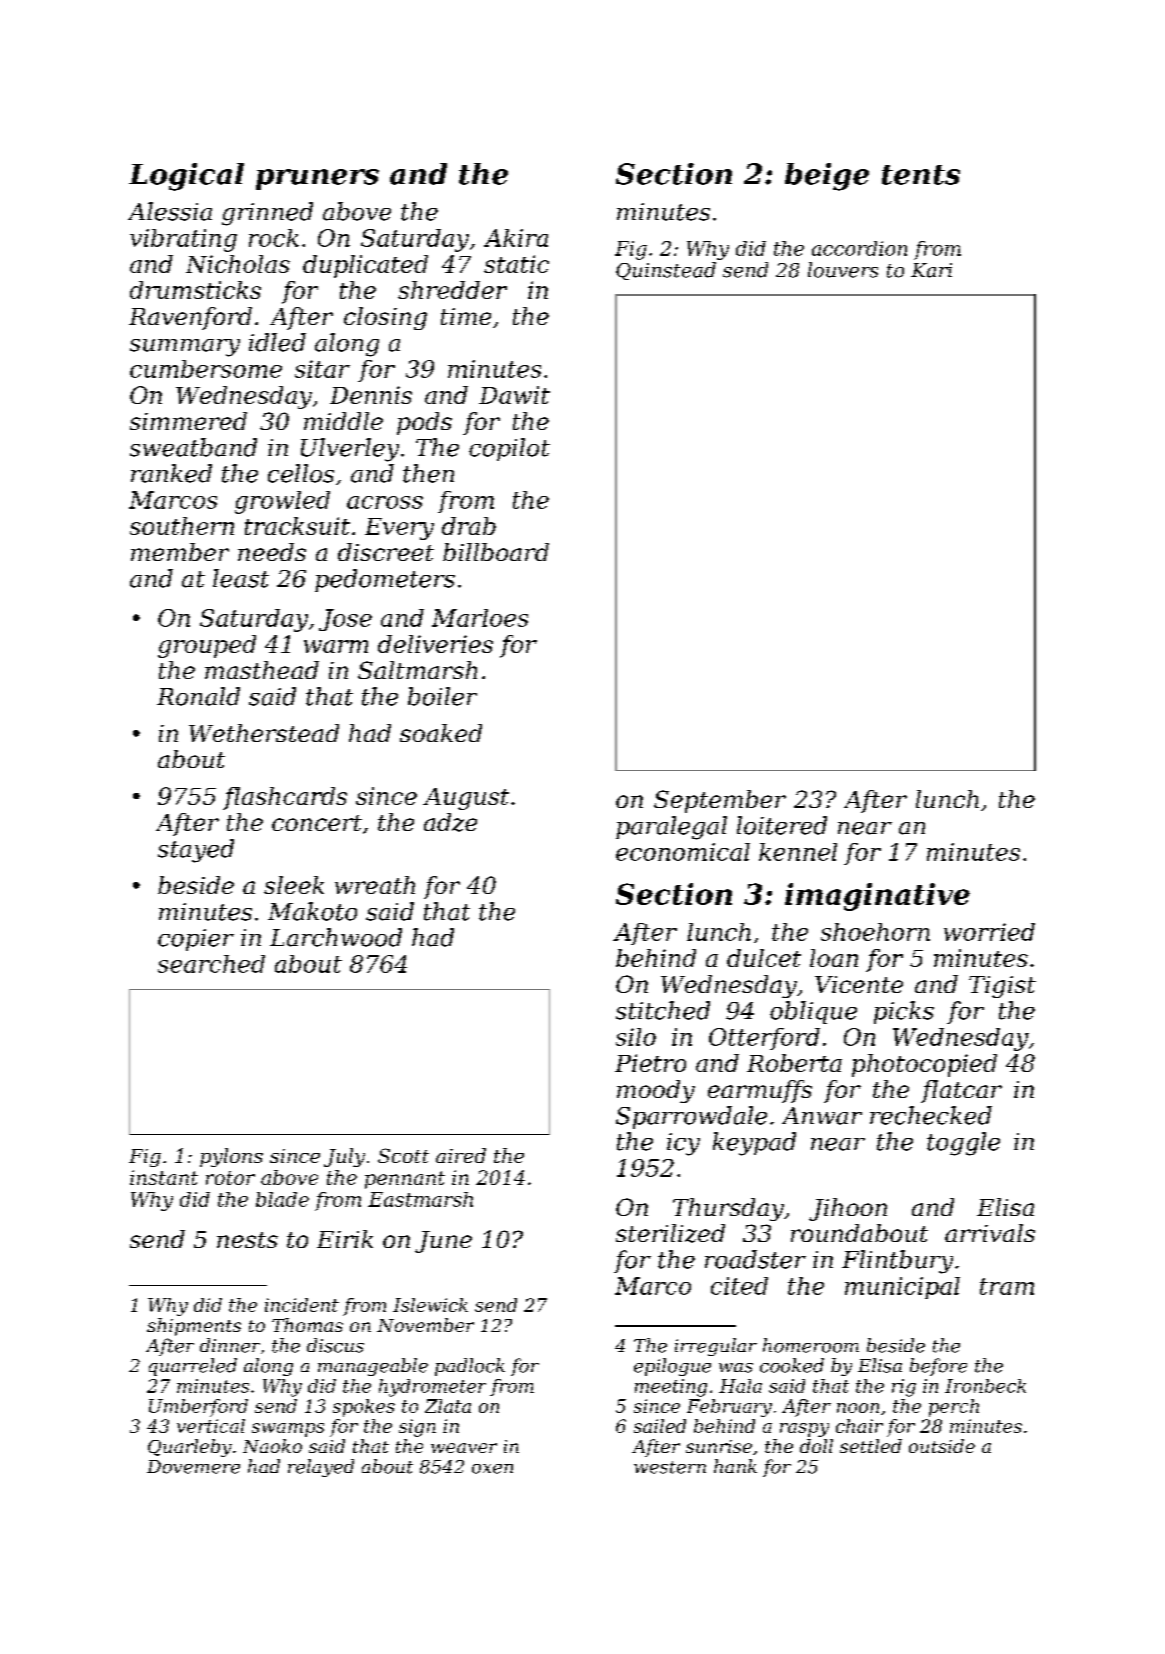 This image has height=1654, width=1165. Describe the element at coordinates (985, 1386) in the image. I see `Ironbeck` at that location.
